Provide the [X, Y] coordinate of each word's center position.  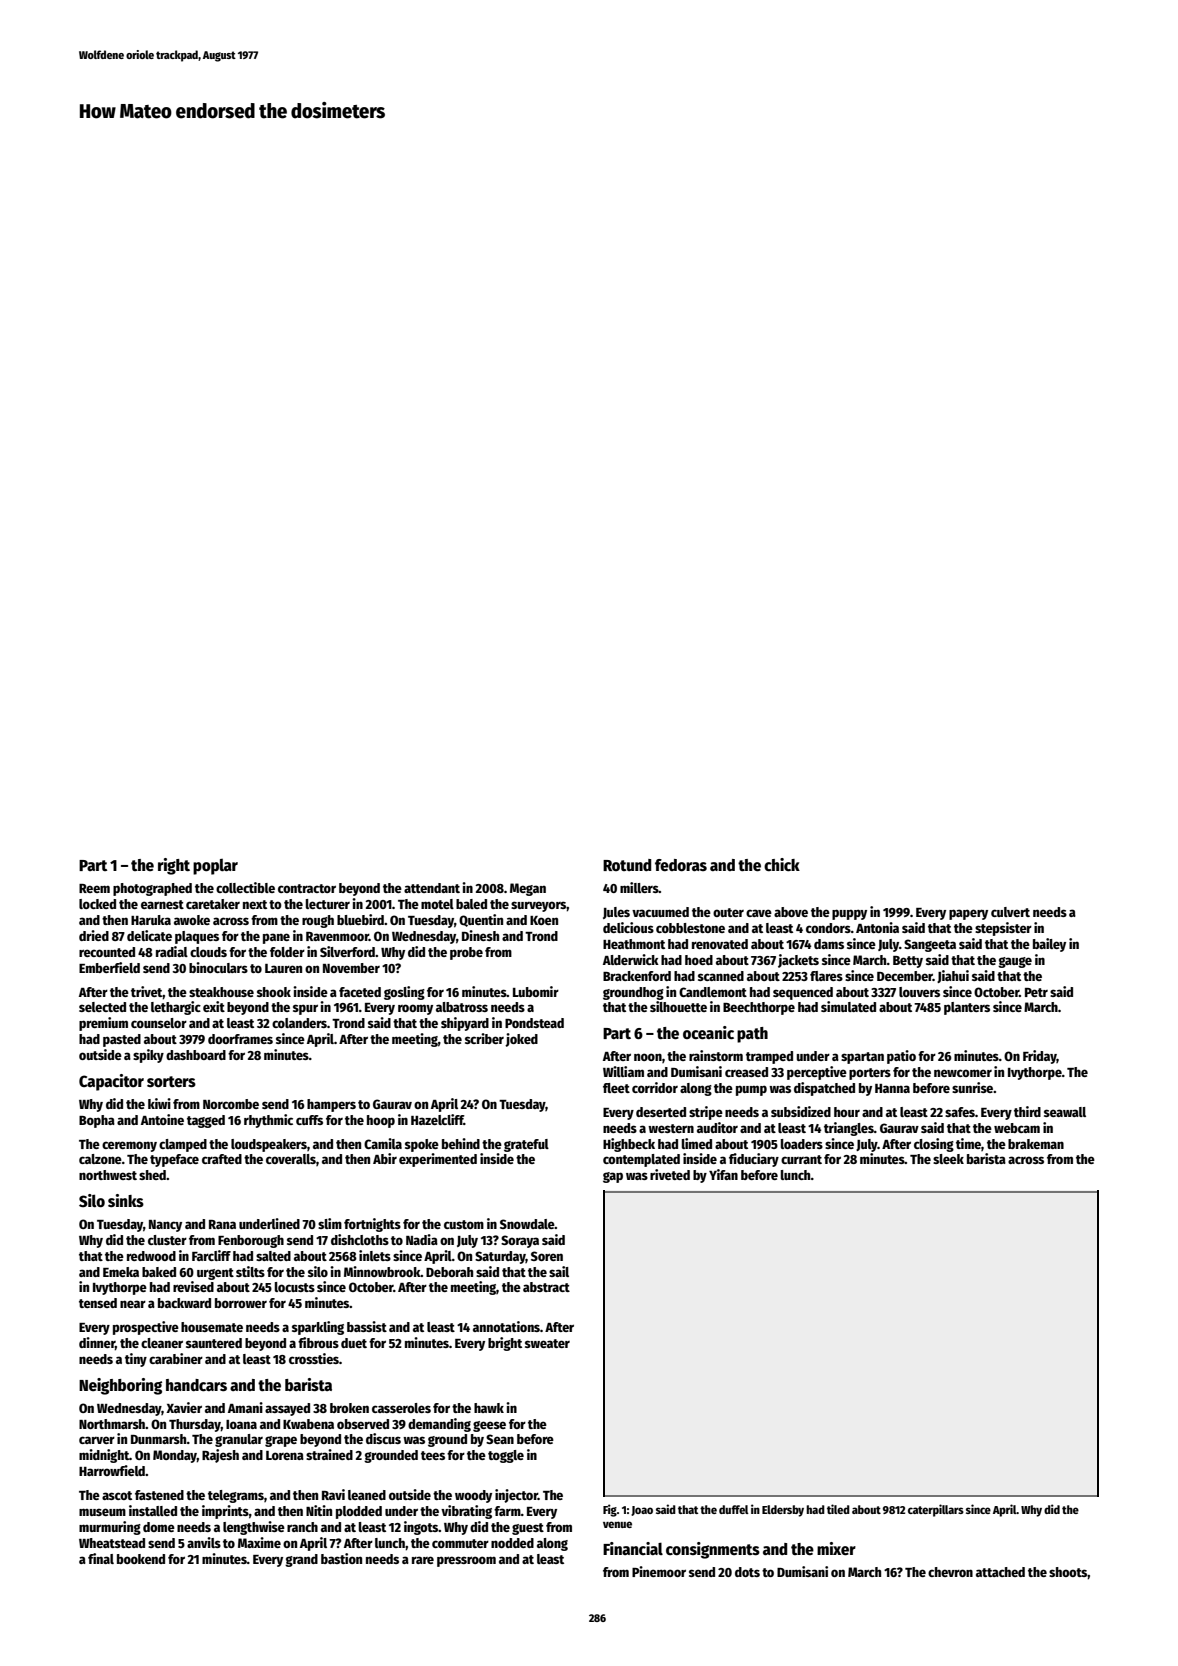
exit [214, 1006]
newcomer [963, 1073]
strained [329, 1454]
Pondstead [534, 1023]
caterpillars [936, 1510]
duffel [734, 1509]
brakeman [1036, 1144]
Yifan [723, 1174]
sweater [547, 1343]
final [101, 1558]
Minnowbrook [382, 1271]
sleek [948, 1159]
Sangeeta [930, 945]
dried [94, 935]
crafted [222, 1159]
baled [471, 904]
